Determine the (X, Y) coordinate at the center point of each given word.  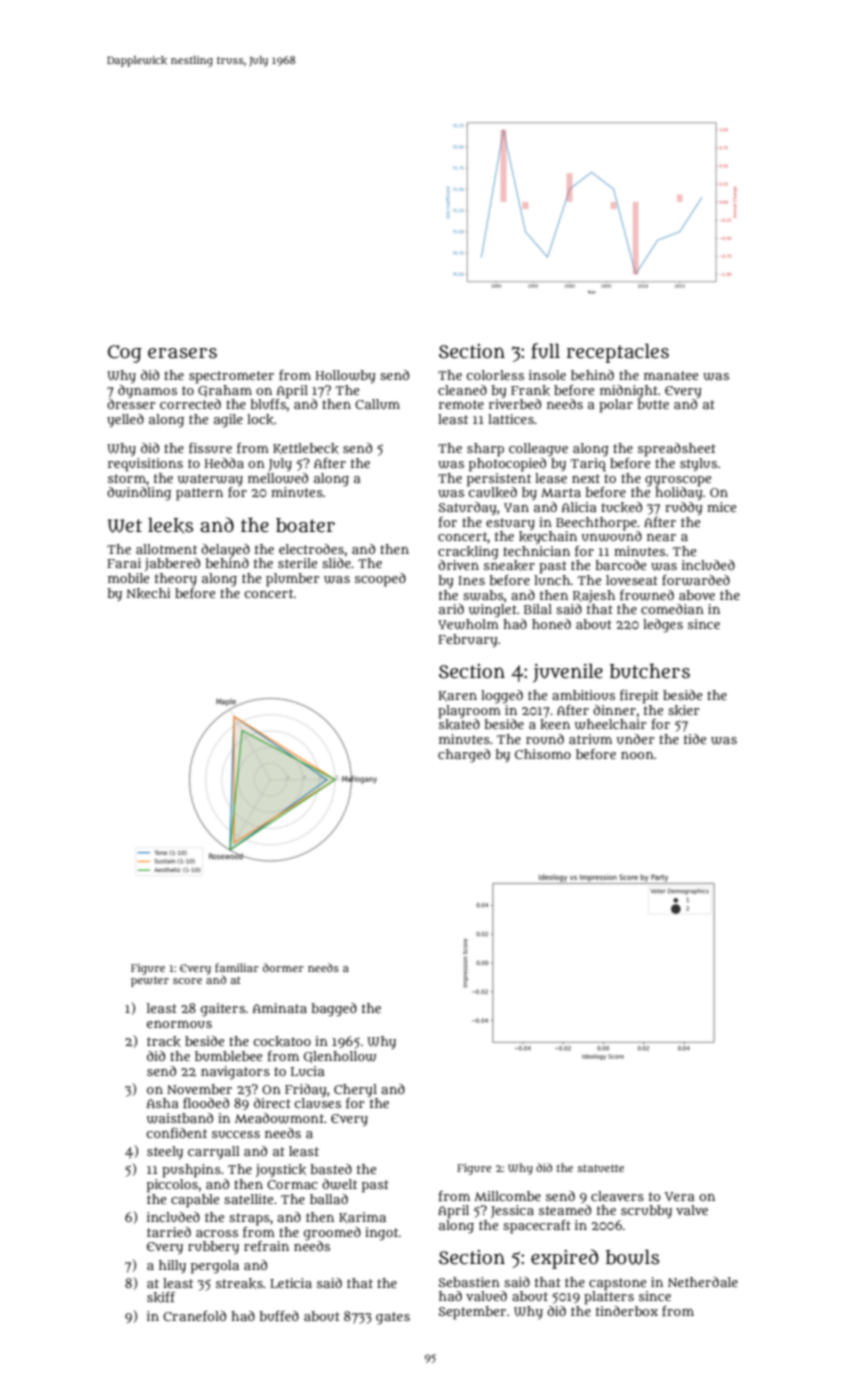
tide (695, 739)
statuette (601, 1168)
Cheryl (355, 1091)
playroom (469, 712)
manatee (671, 375)
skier (684, 710)
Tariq (588, 465)
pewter (150, 981)
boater (305, 525)
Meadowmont (279, 1118)
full (545, 351)
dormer (283, 967)
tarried (169, 1232)
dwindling (139, 494)
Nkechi (148, 593)
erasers (182, 353)
